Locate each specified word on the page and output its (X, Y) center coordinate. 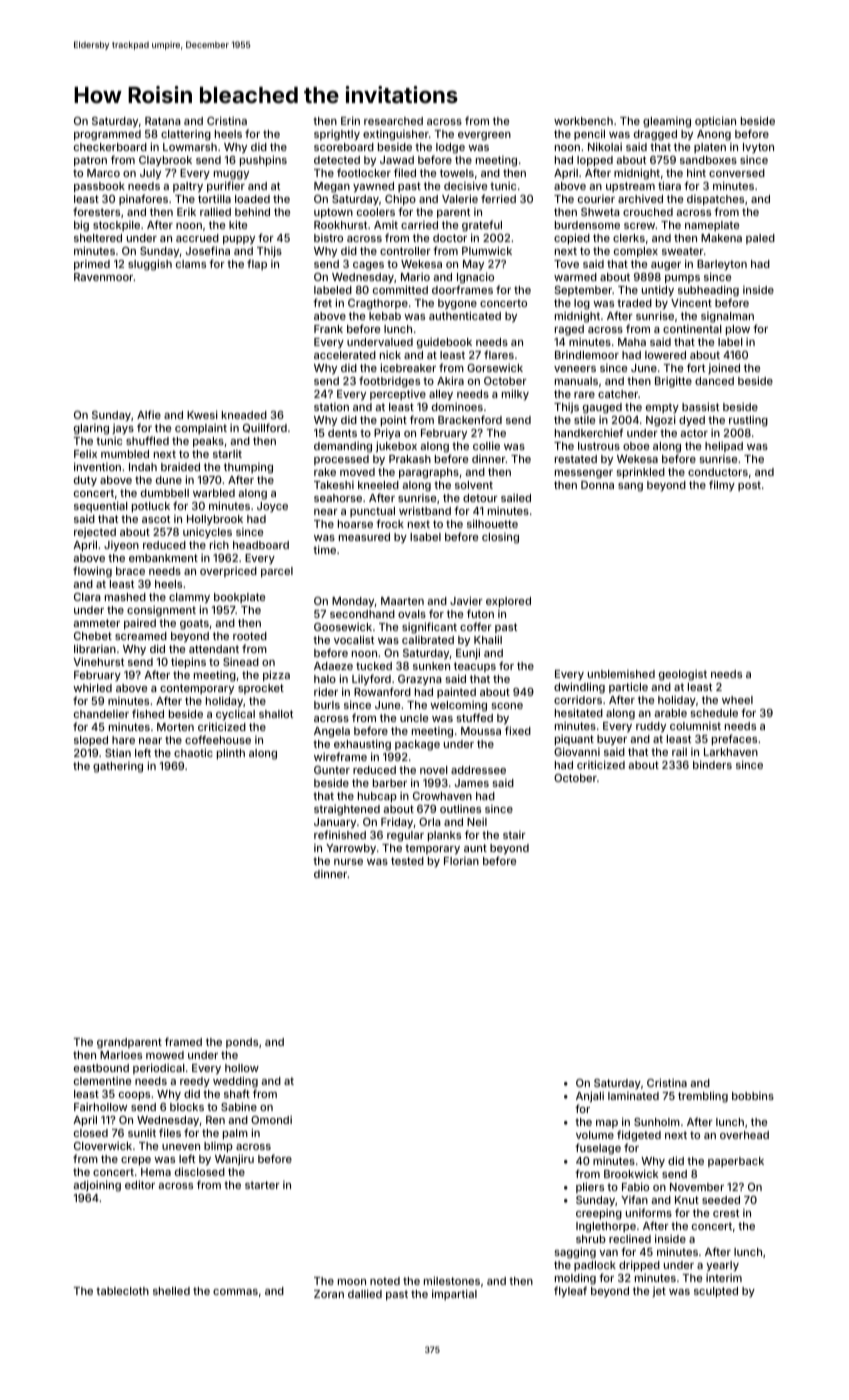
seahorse (338, 498)
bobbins (753, 1096)
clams (191, 264)
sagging (575, 1253)
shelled (171, 1291)
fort (696, 367)
